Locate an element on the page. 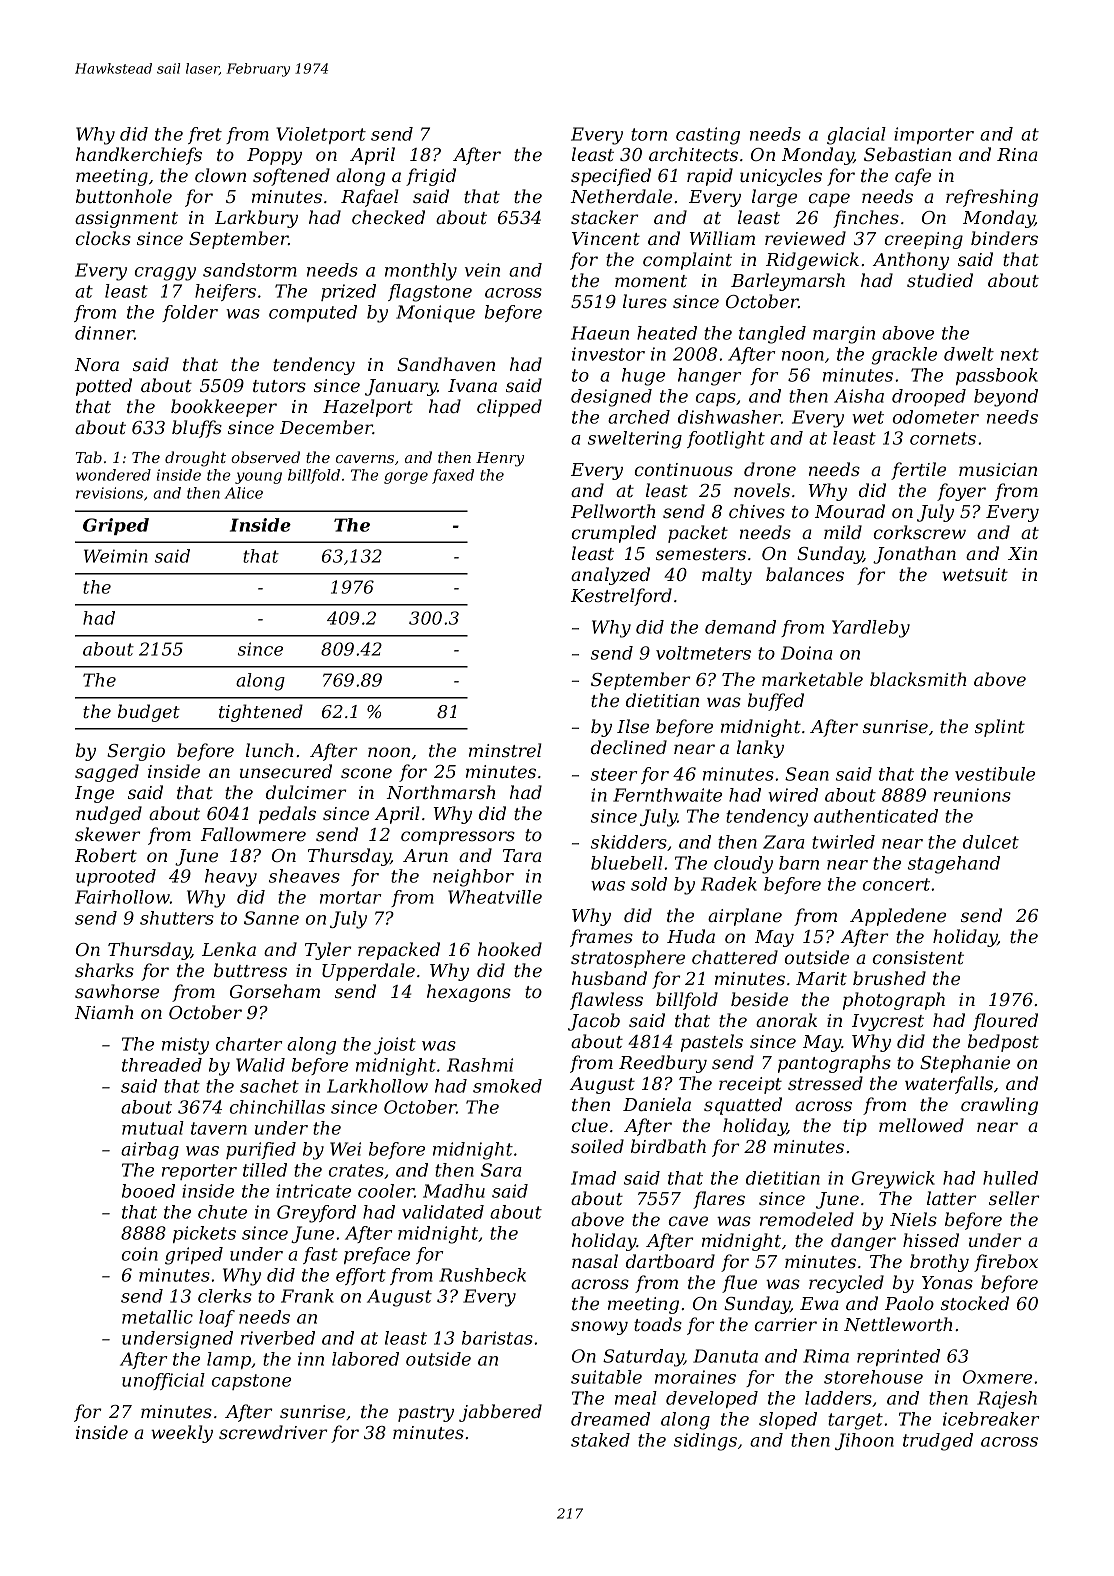 Image resolution: width=1114 pixels, height=1576 pixels. splint is located at coordinates (1000, 728).
